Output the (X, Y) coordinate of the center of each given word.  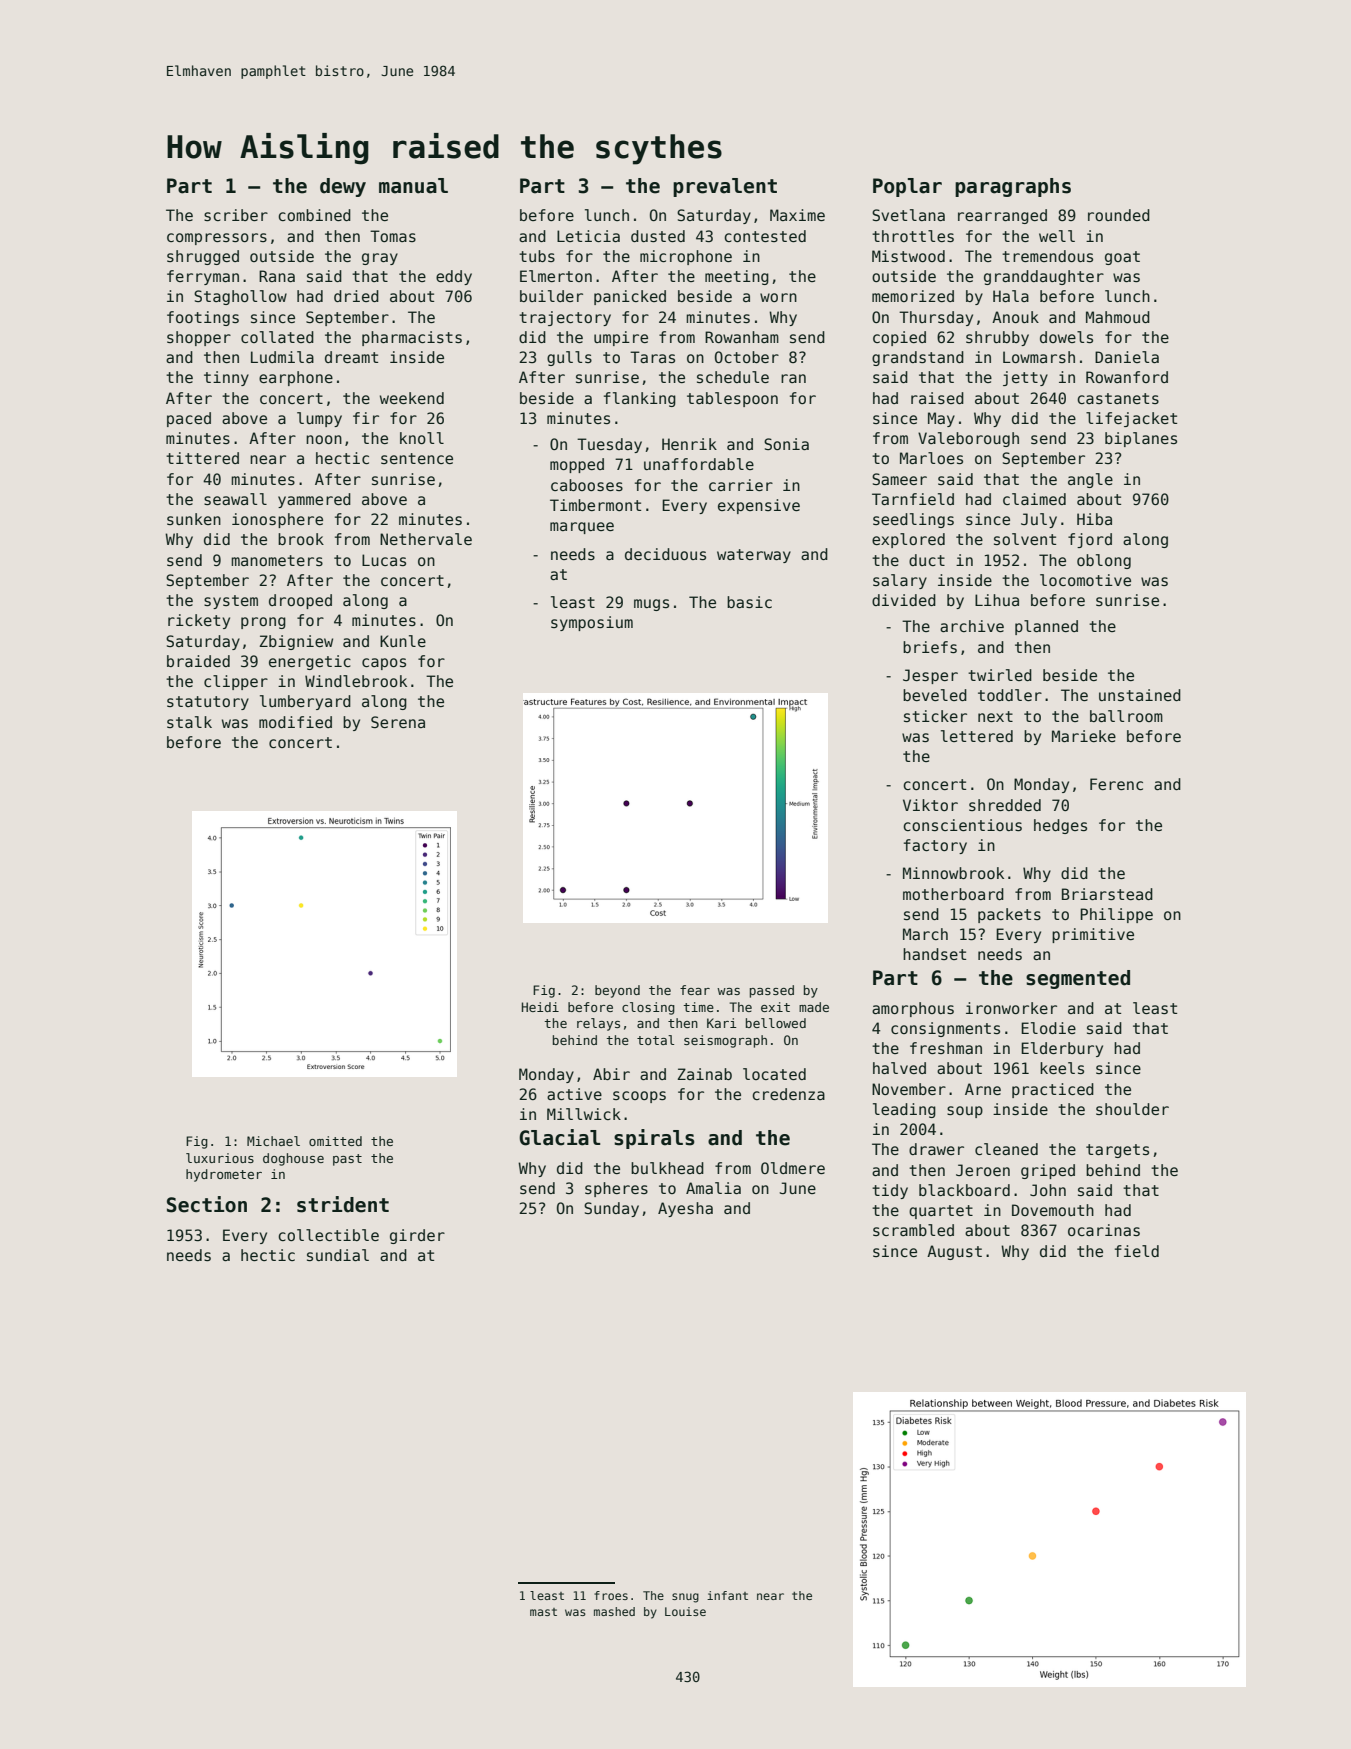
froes (611, 1595)
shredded (1005, 805)
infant (727, 1595)
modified (295, 722)
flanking (640, 399)
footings (203, 318)
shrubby (997, 338)
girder (417, 1236)
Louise (685, 1611)
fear (695, 990)
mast (543, 1612)
